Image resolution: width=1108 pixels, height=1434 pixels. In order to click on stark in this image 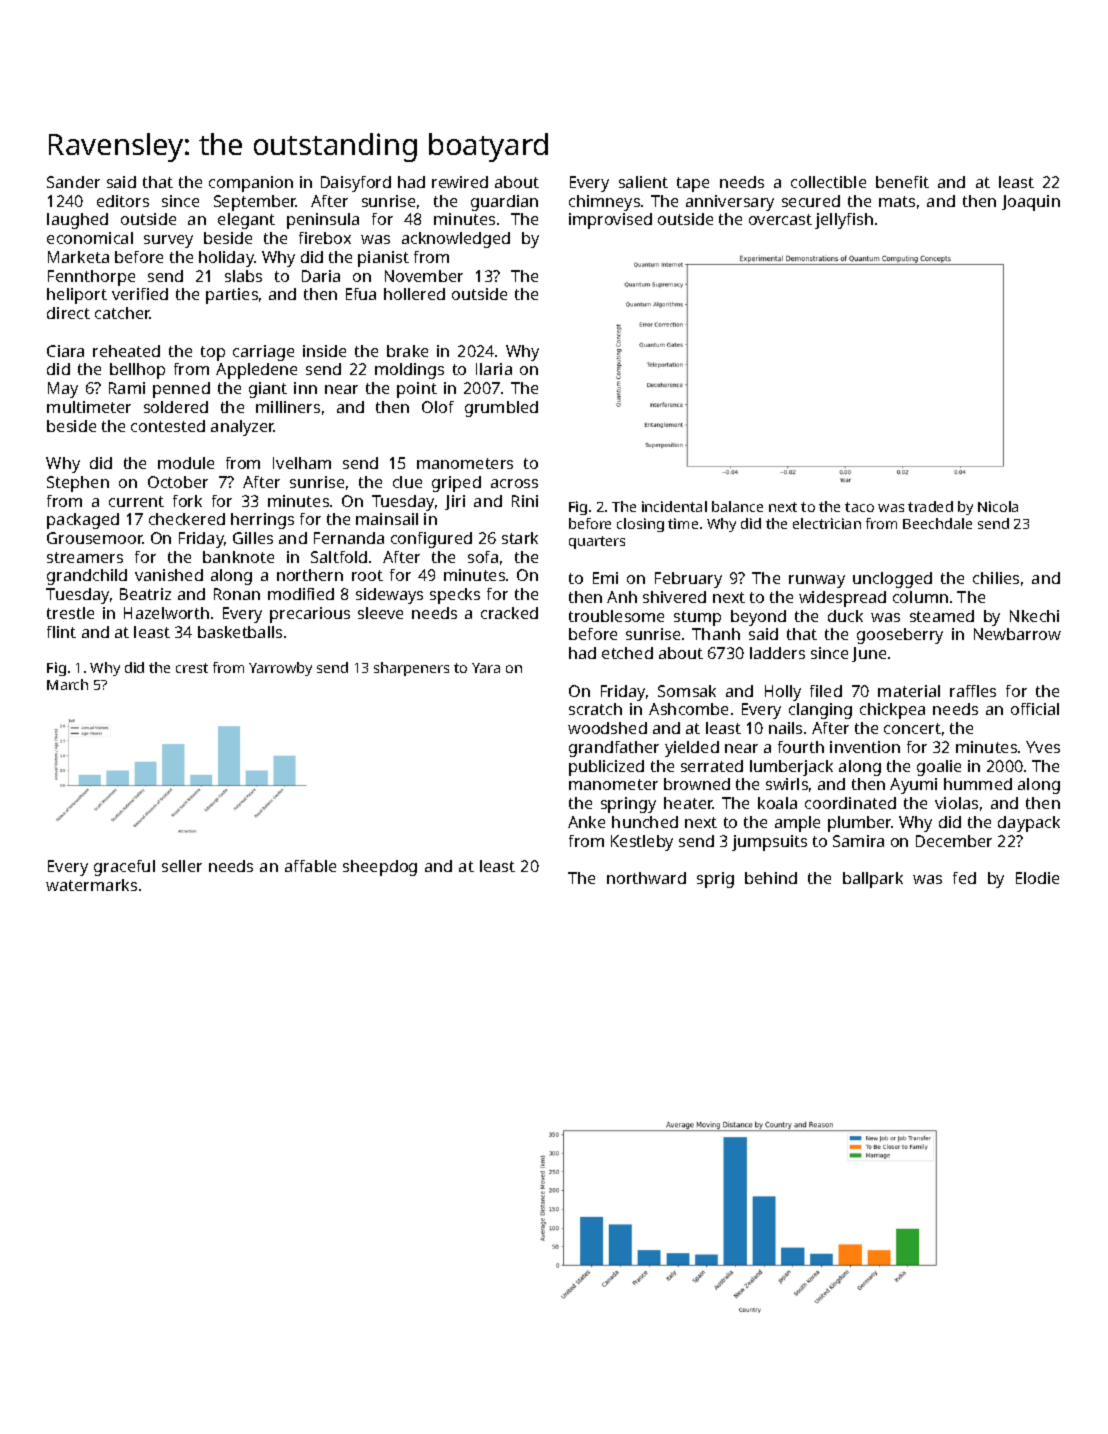, I will do `click(520, 538)`.
